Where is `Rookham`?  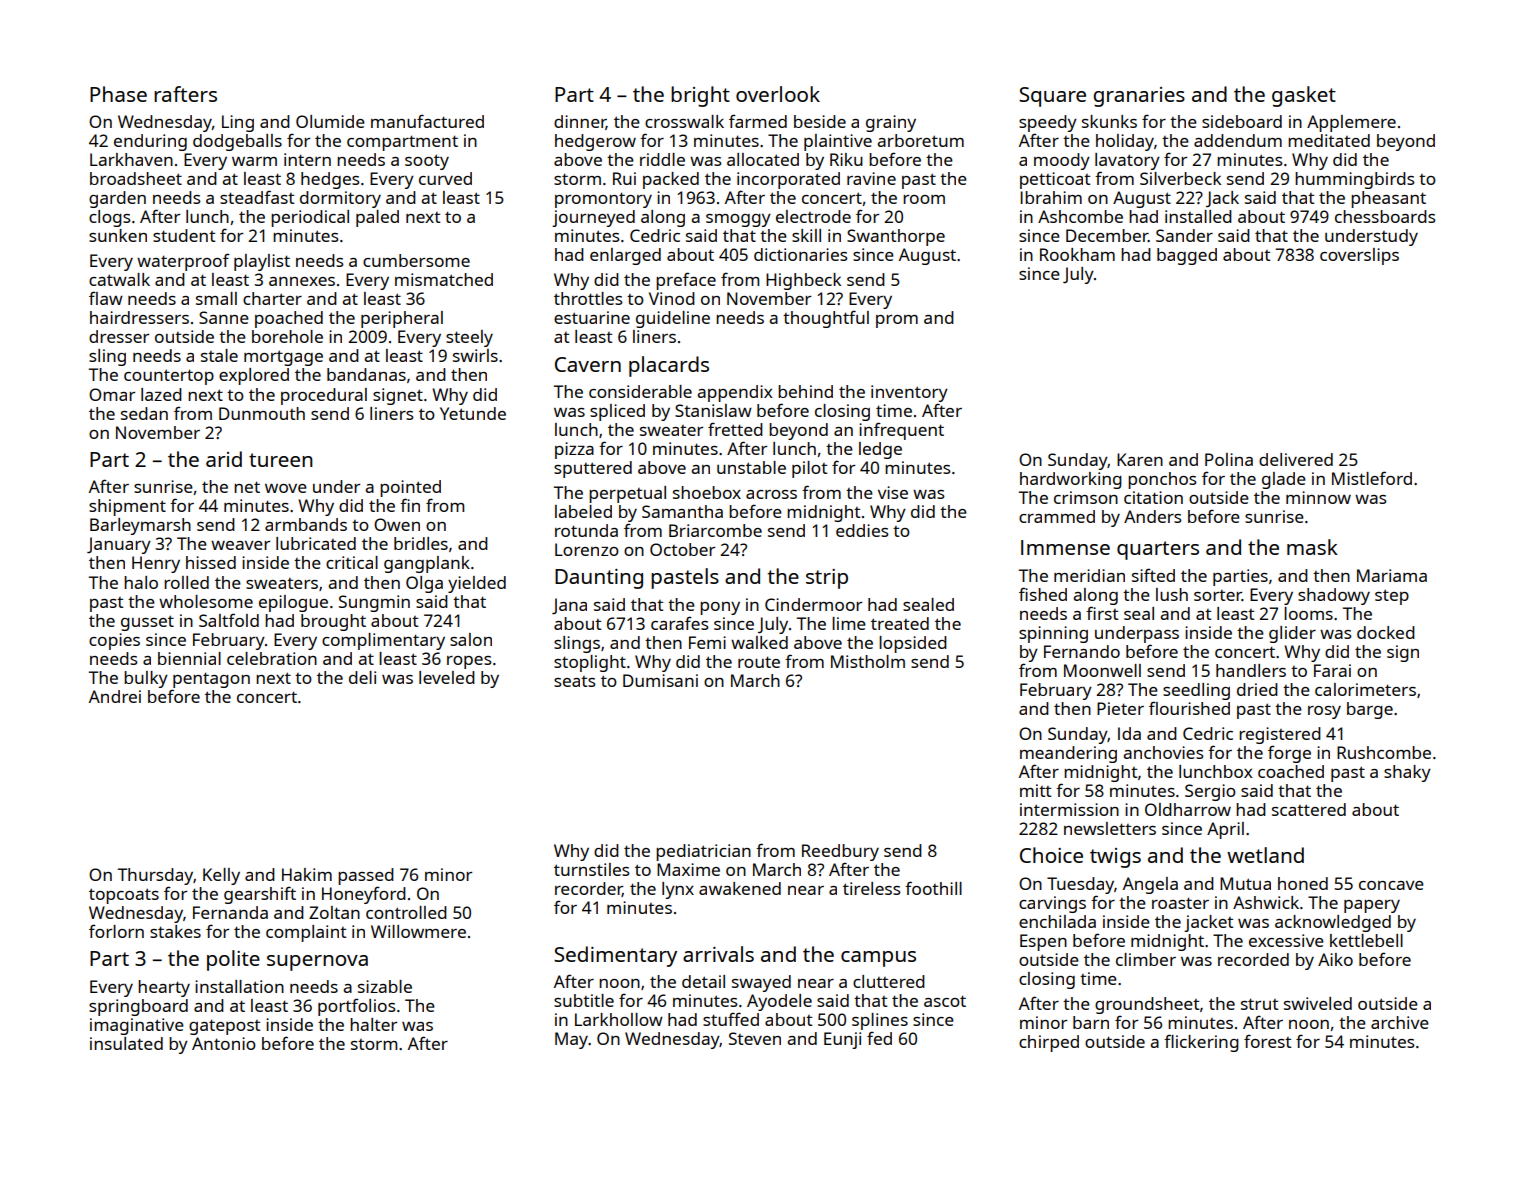 Rookham is located at coordinates (1077, 254).
